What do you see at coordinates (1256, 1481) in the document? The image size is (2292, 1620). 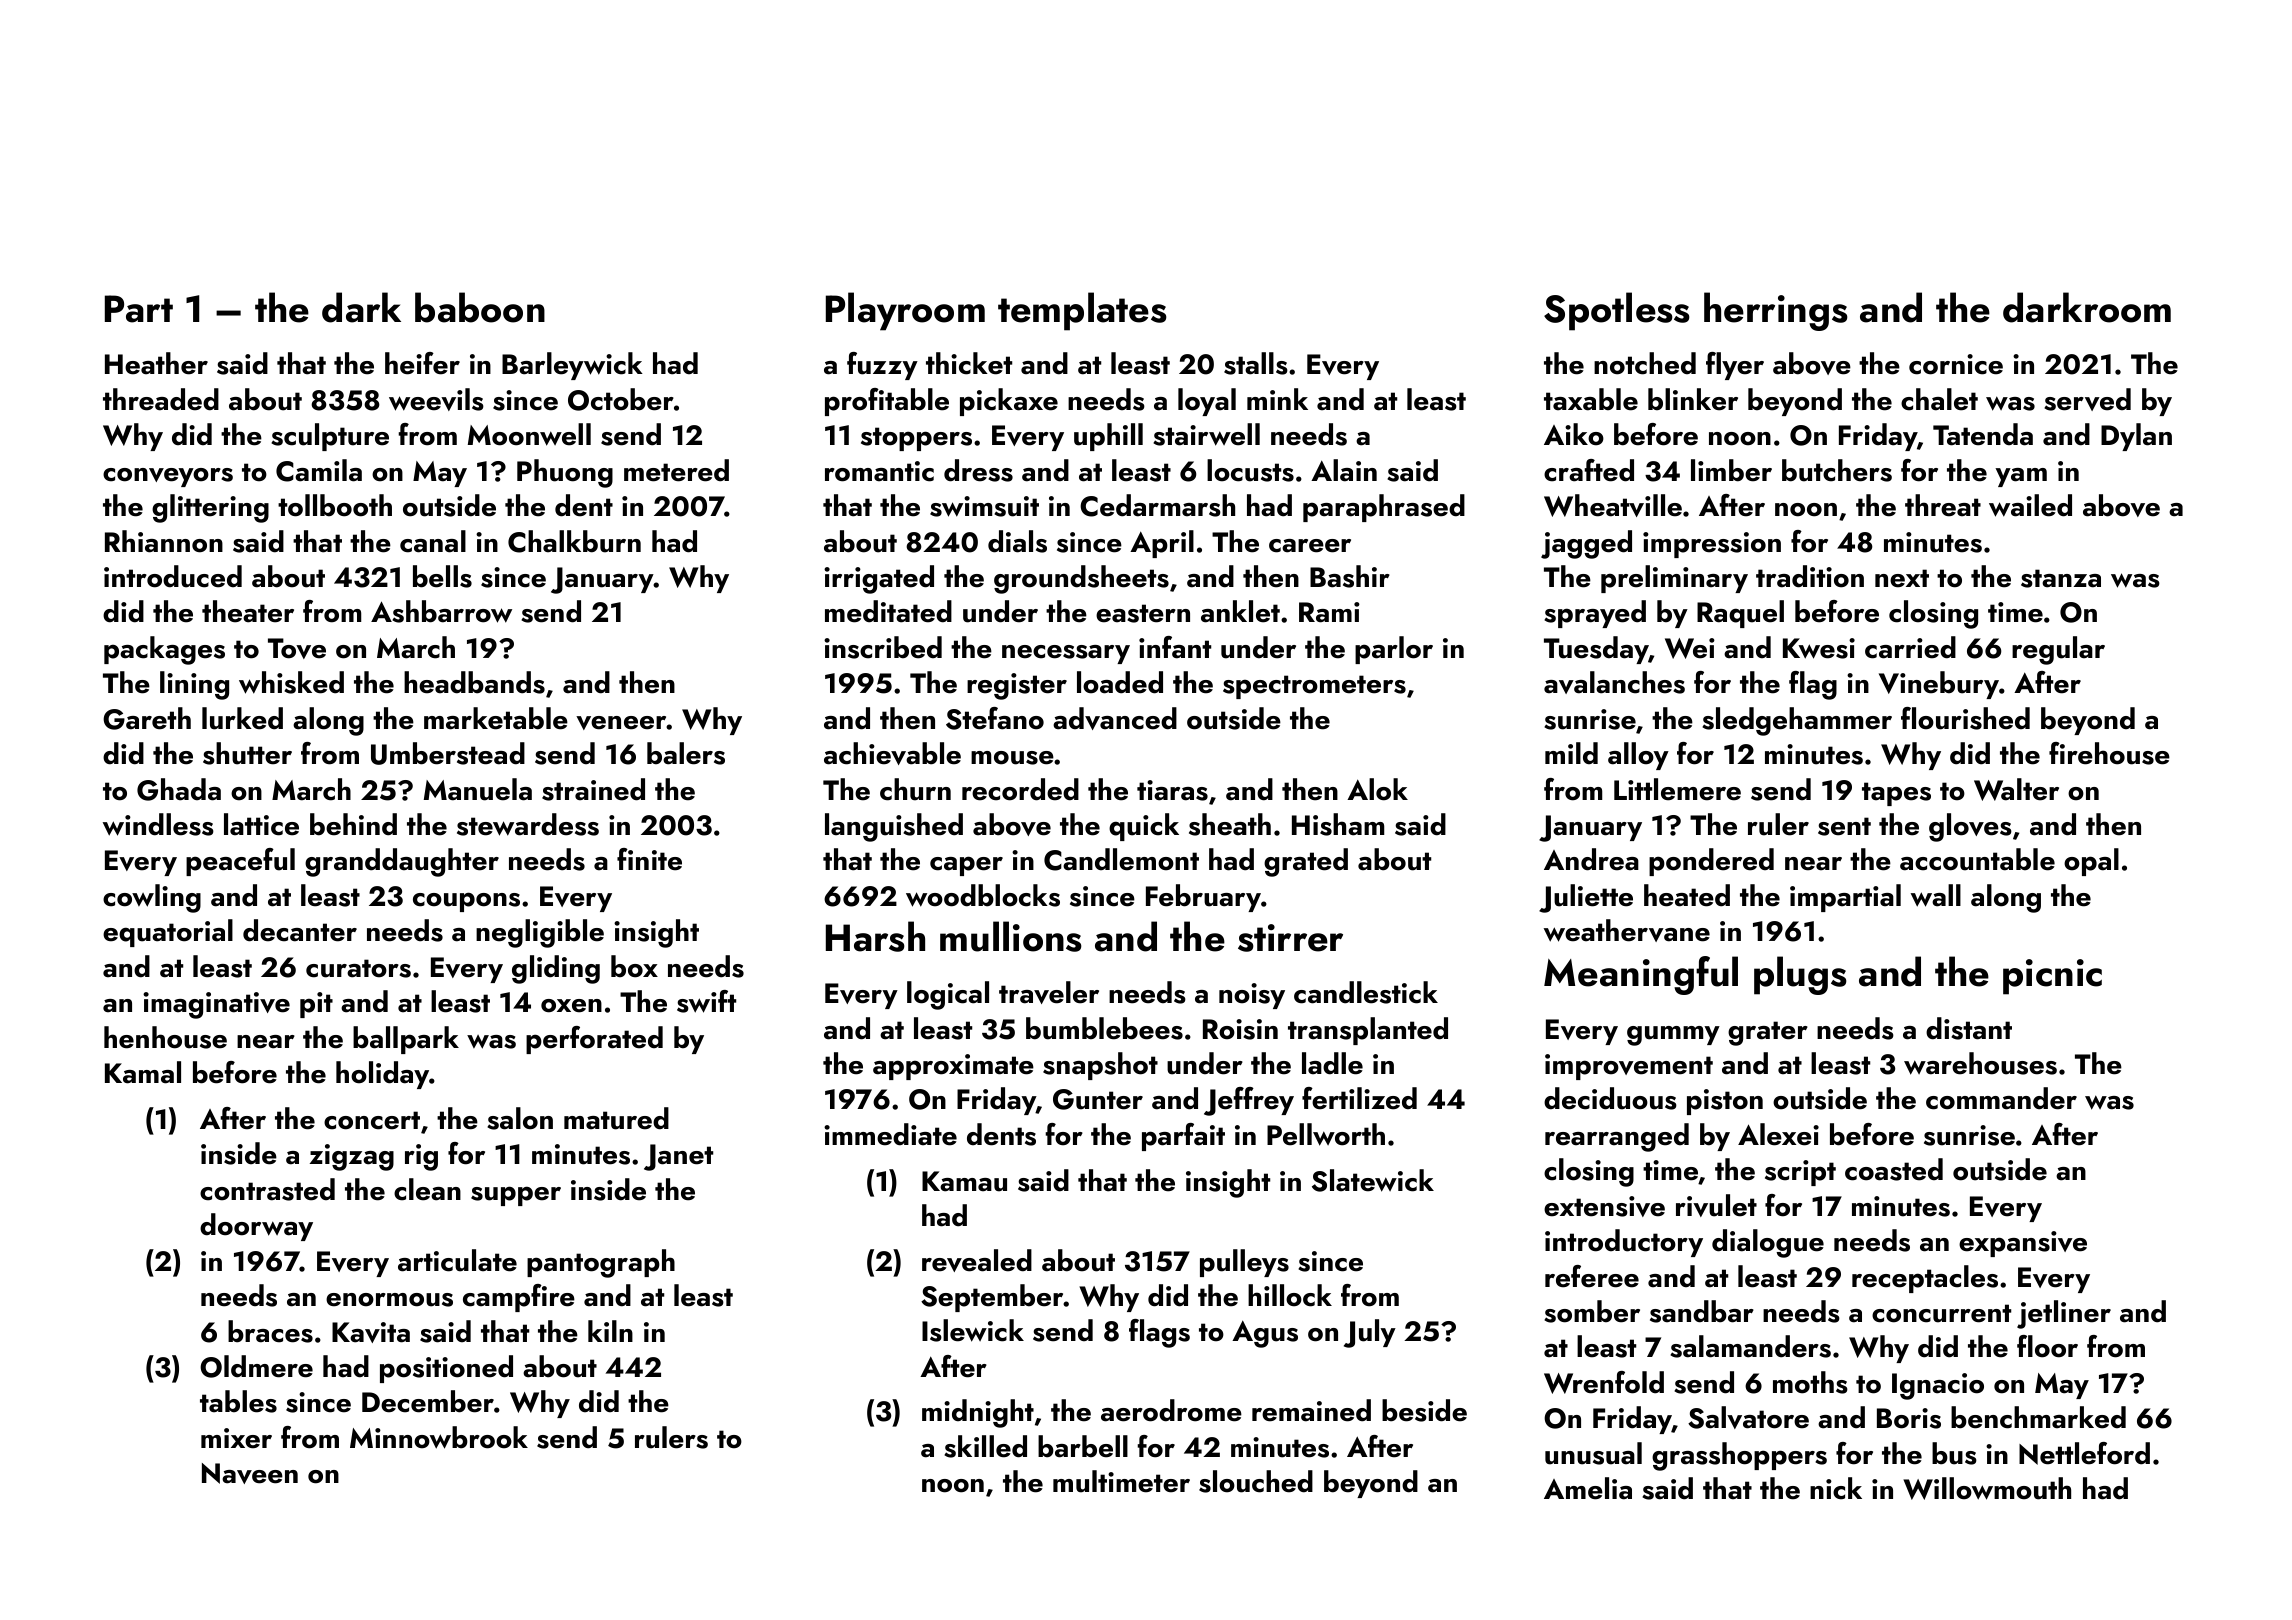 I see `slouched` at bounding box center [1256, 1481].
